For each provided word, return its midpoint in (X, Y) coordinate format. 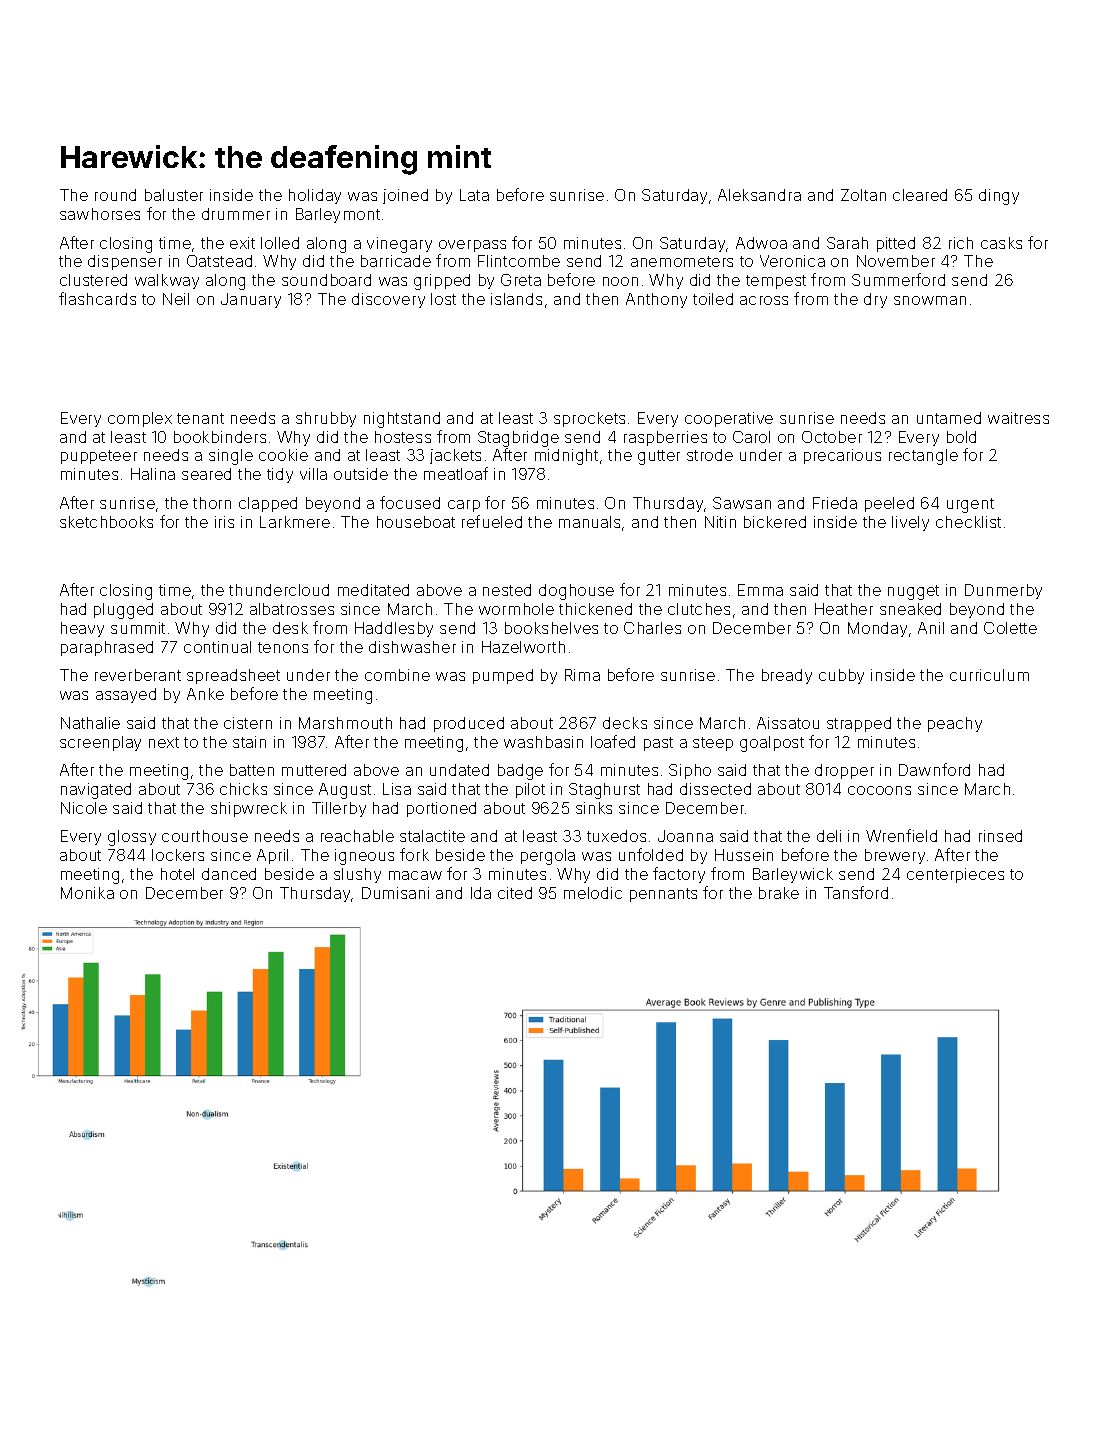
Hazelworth (523, 647)
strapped (859, 724)
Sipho (690, 771)
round (115, 195)
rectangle (923, 457)
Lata (474, 195)
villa (313, 474)
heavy (82, 629)
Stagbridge (518, 439)
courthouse (205, 836)
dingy (999, 197)
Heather (844, 609)
